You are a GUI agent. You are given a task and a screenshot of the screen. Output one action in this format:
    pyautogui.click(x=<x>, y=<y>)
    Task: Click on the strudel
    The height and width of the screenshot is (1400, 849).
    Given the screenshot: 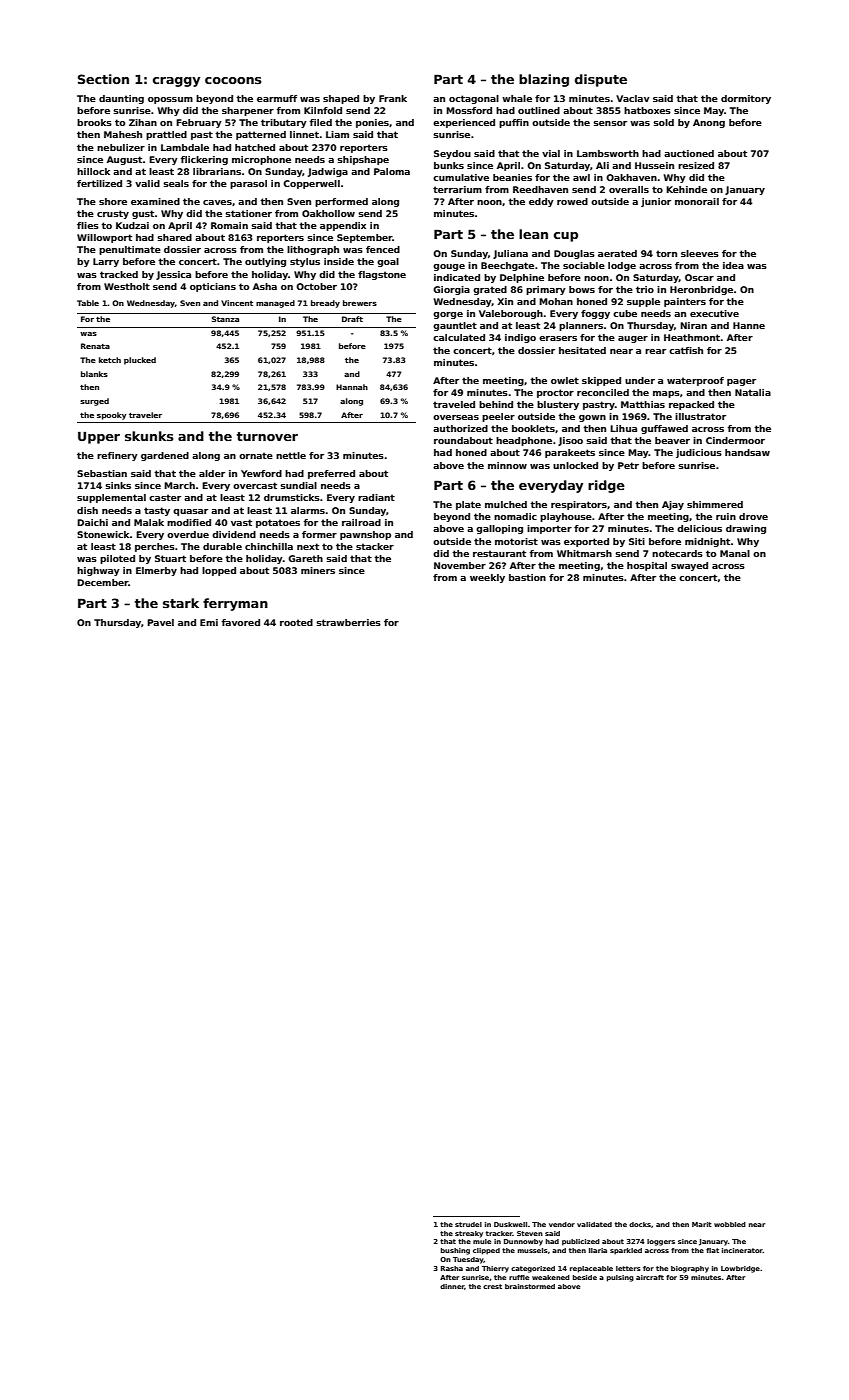 What is the action you would take?
    pyautogui.click(x=468, y=1224)
